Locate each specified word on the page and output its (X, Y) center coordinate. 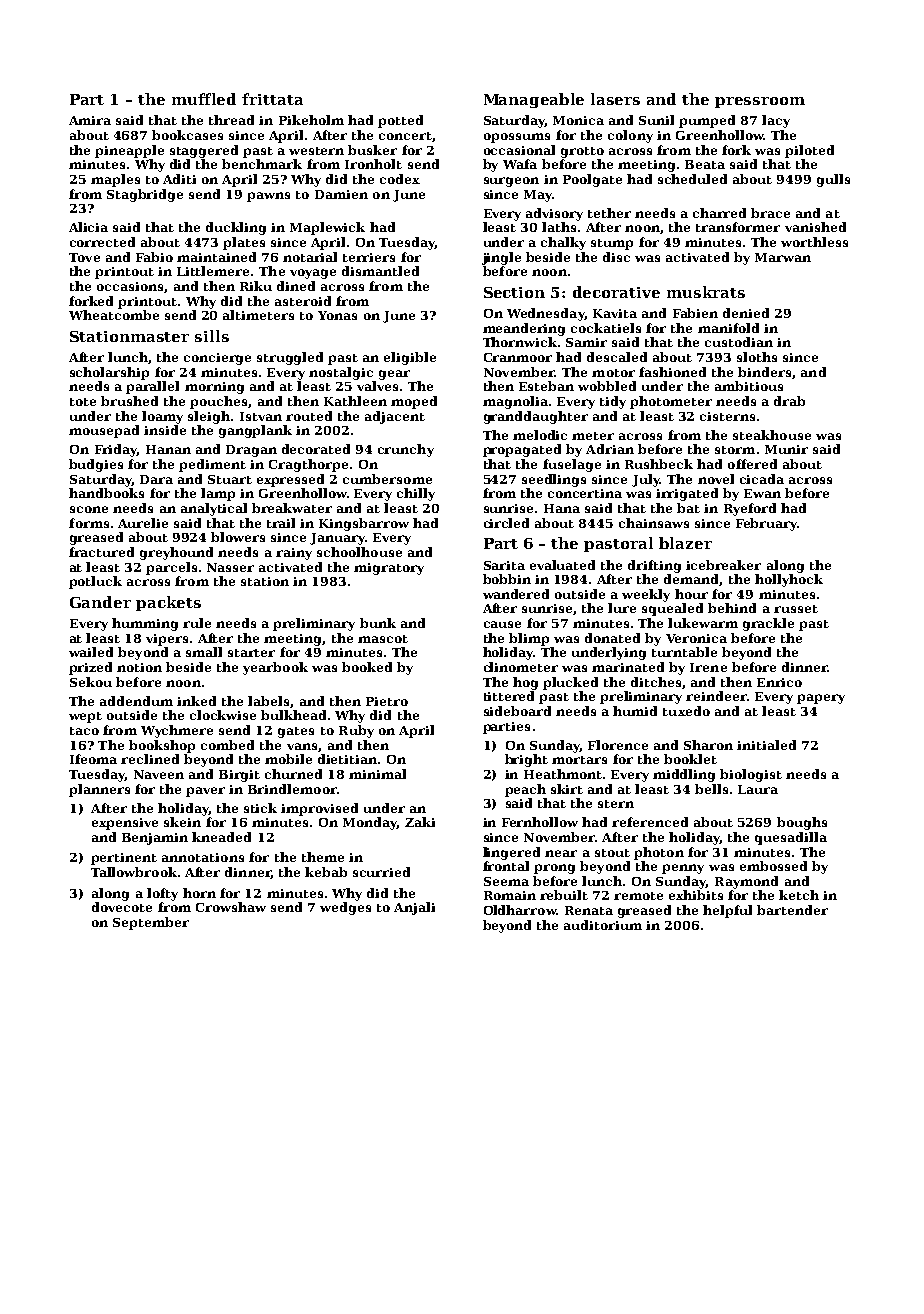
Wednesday (545, 314)
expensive (125, 824)
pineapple (129, 151)
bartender (792, 910)
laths (559, 227)
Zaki (420, 822)
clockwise (223, 715)
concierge (217, 359)
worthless (814, 242)
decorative (616, 292)
